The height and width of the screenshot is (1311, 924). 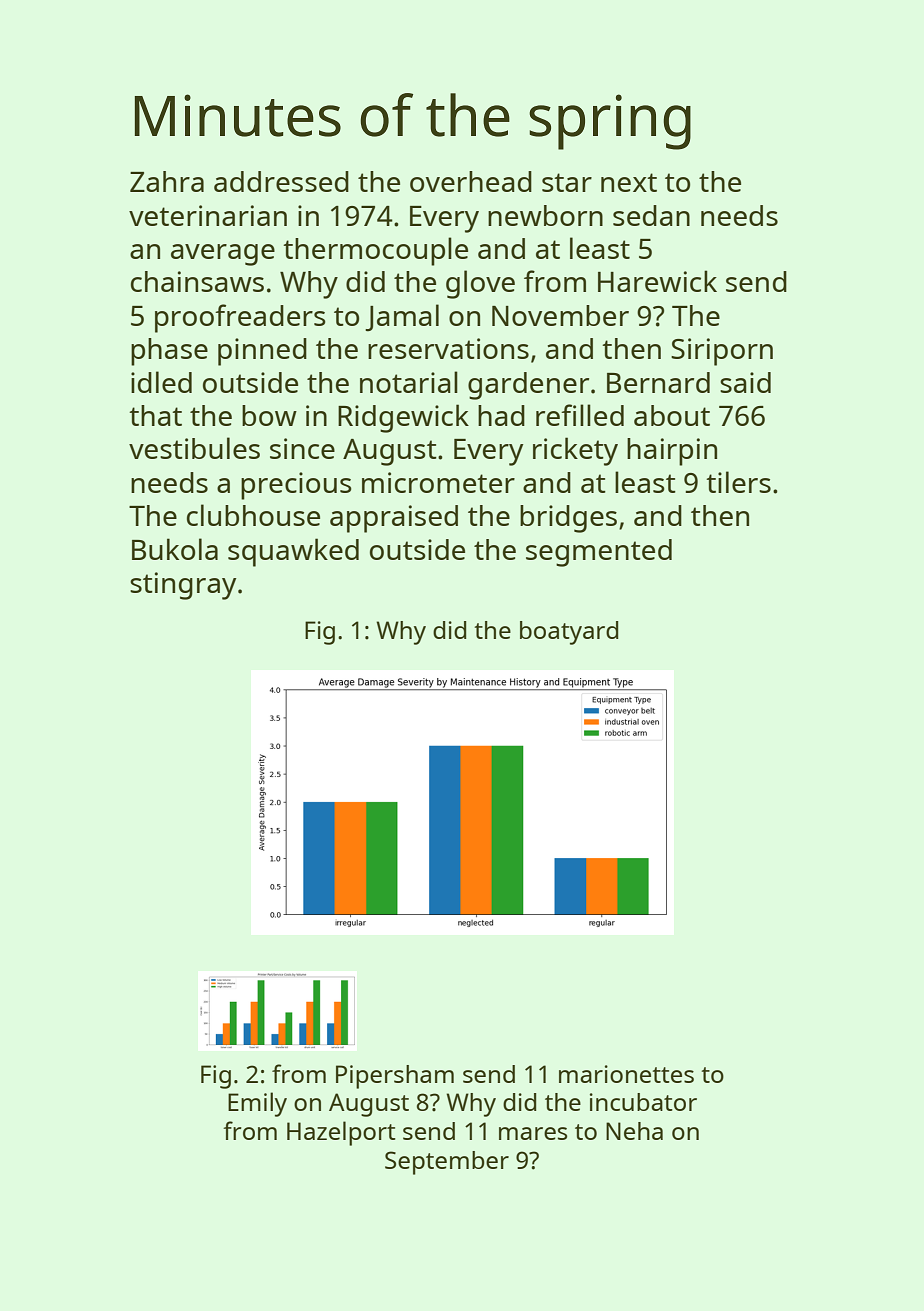 What do you see at coordinates (403, 418) in the screenshot?
I see `Ridgewick` at bounding box center [403, 418].
